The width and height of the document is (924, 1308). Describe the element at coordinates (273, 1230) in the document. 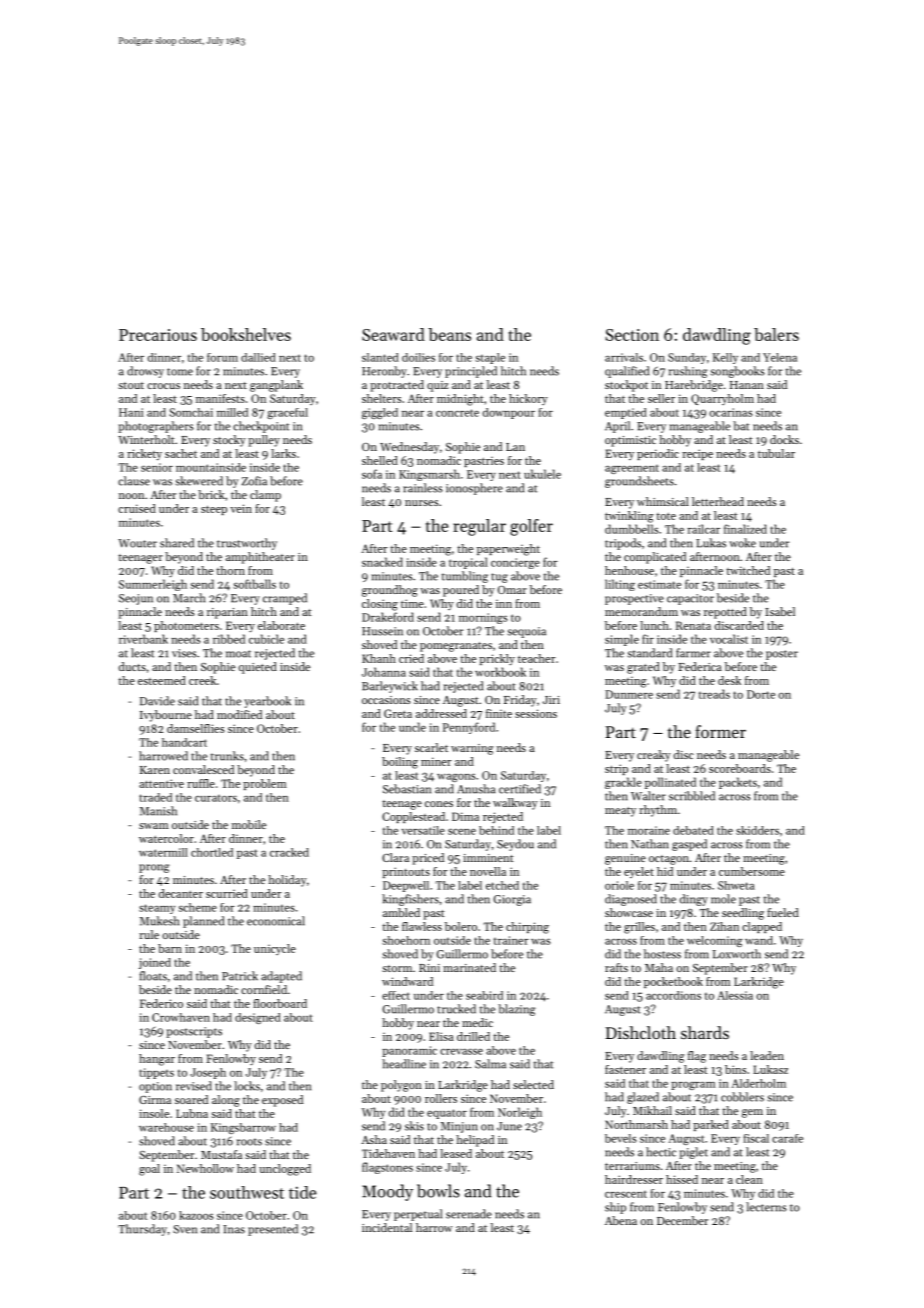

I see `presented` at that location.
